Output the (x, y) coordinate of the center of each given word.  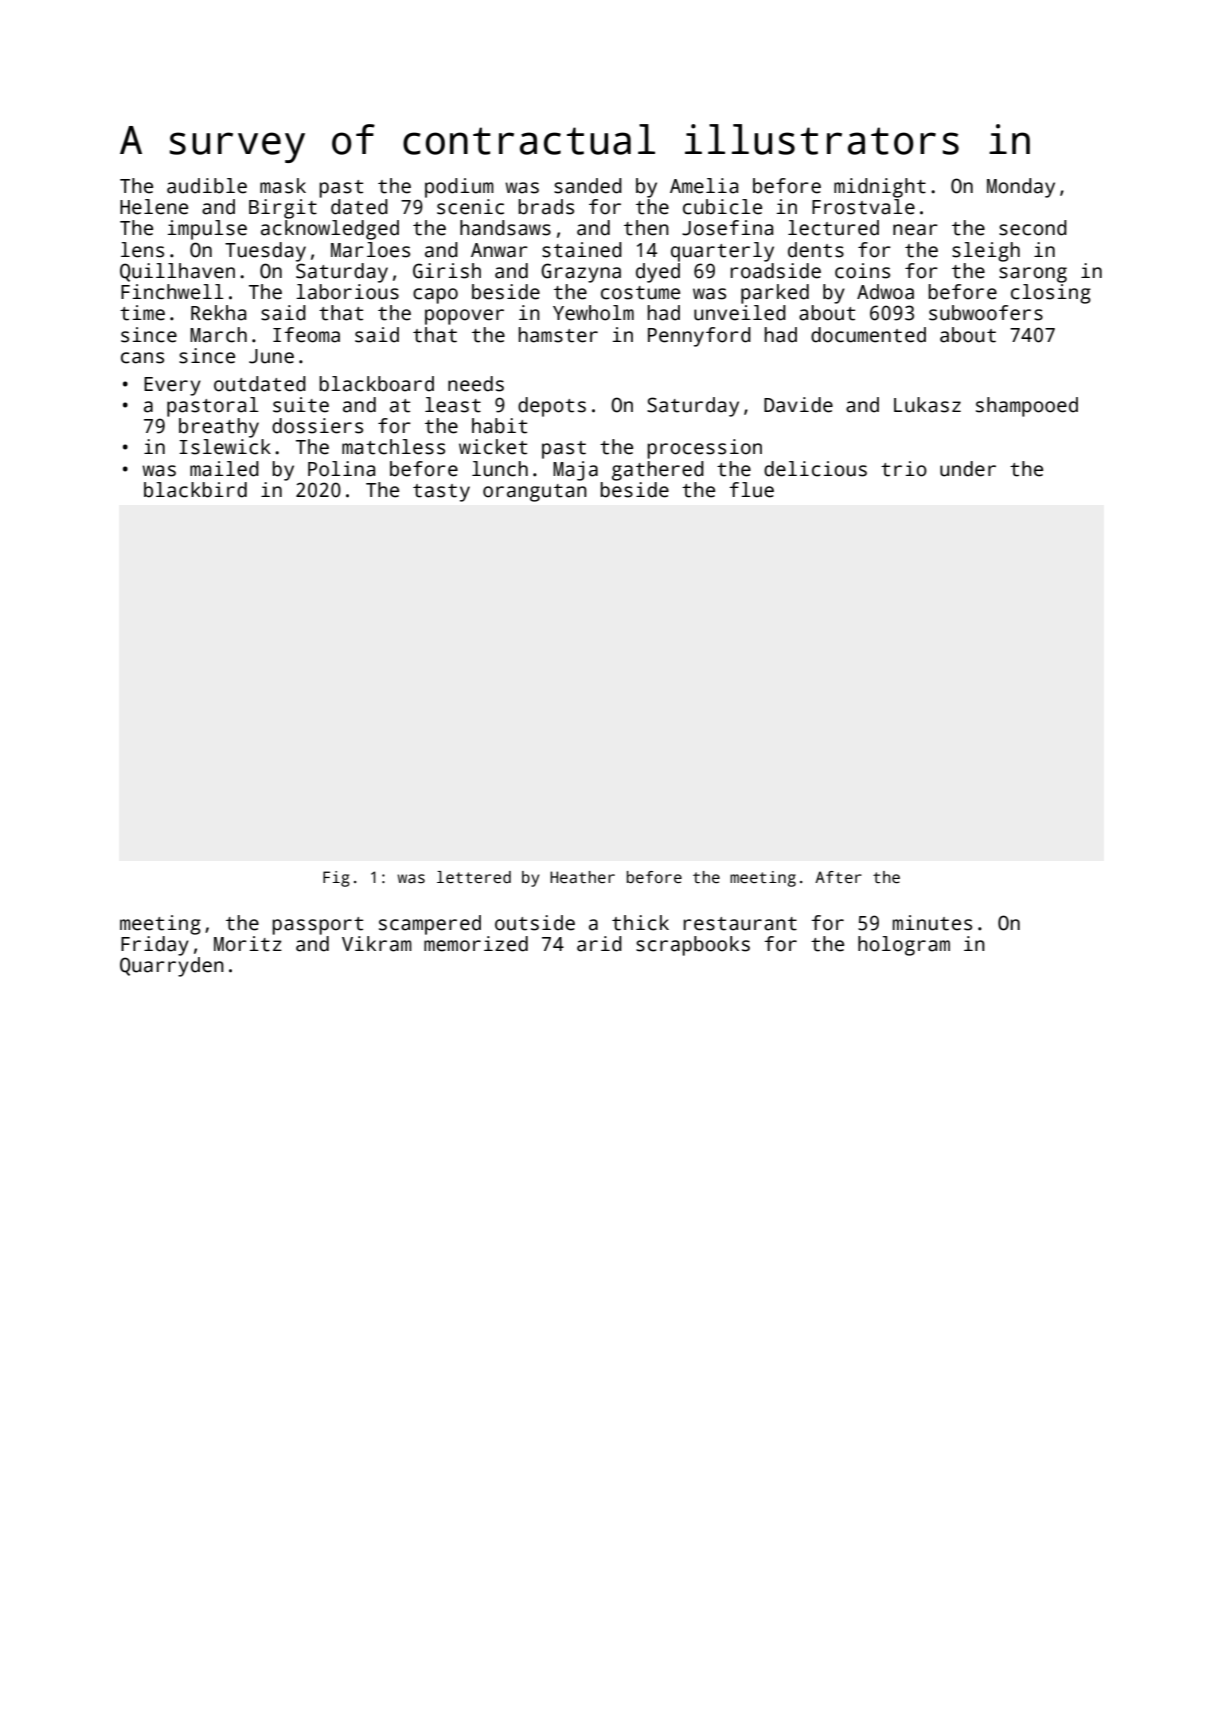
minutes (932, 923)
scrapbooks (693, 946)
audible (207, 186)
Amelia (704, 186)
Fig (336, 879)
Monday (1021, 188)
